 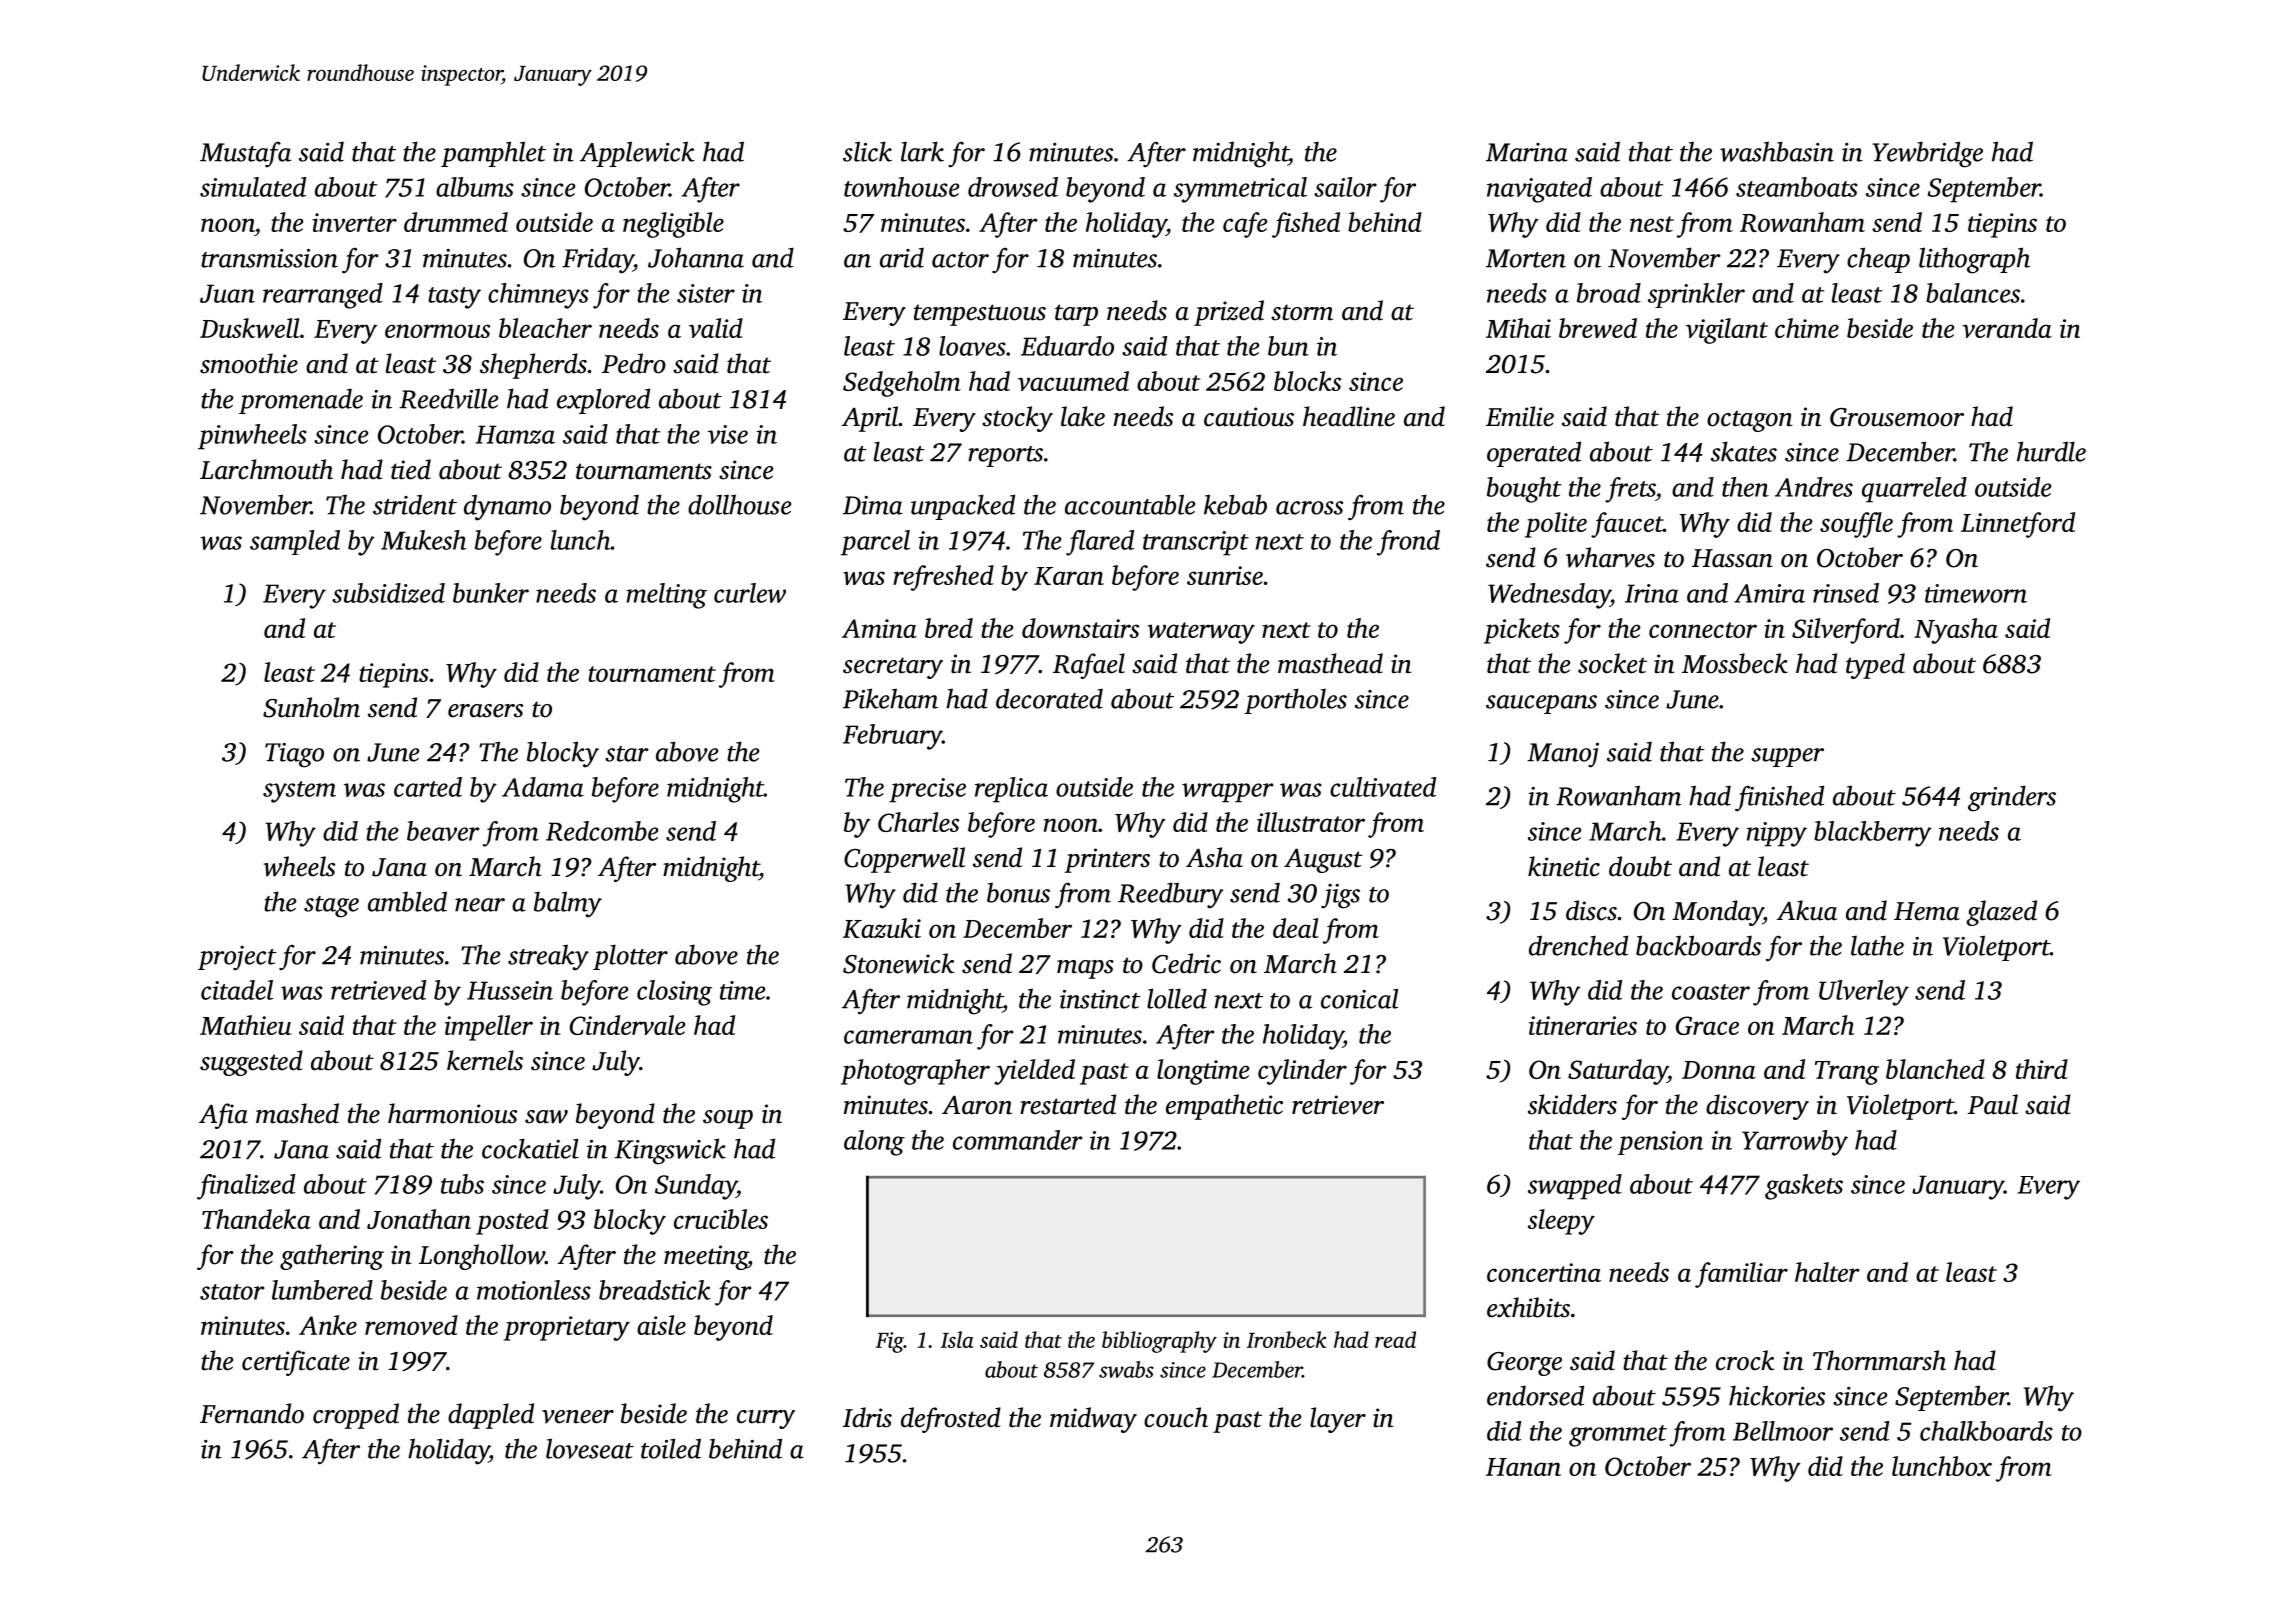 I want to click on carted, so click(x=428, y=787).
